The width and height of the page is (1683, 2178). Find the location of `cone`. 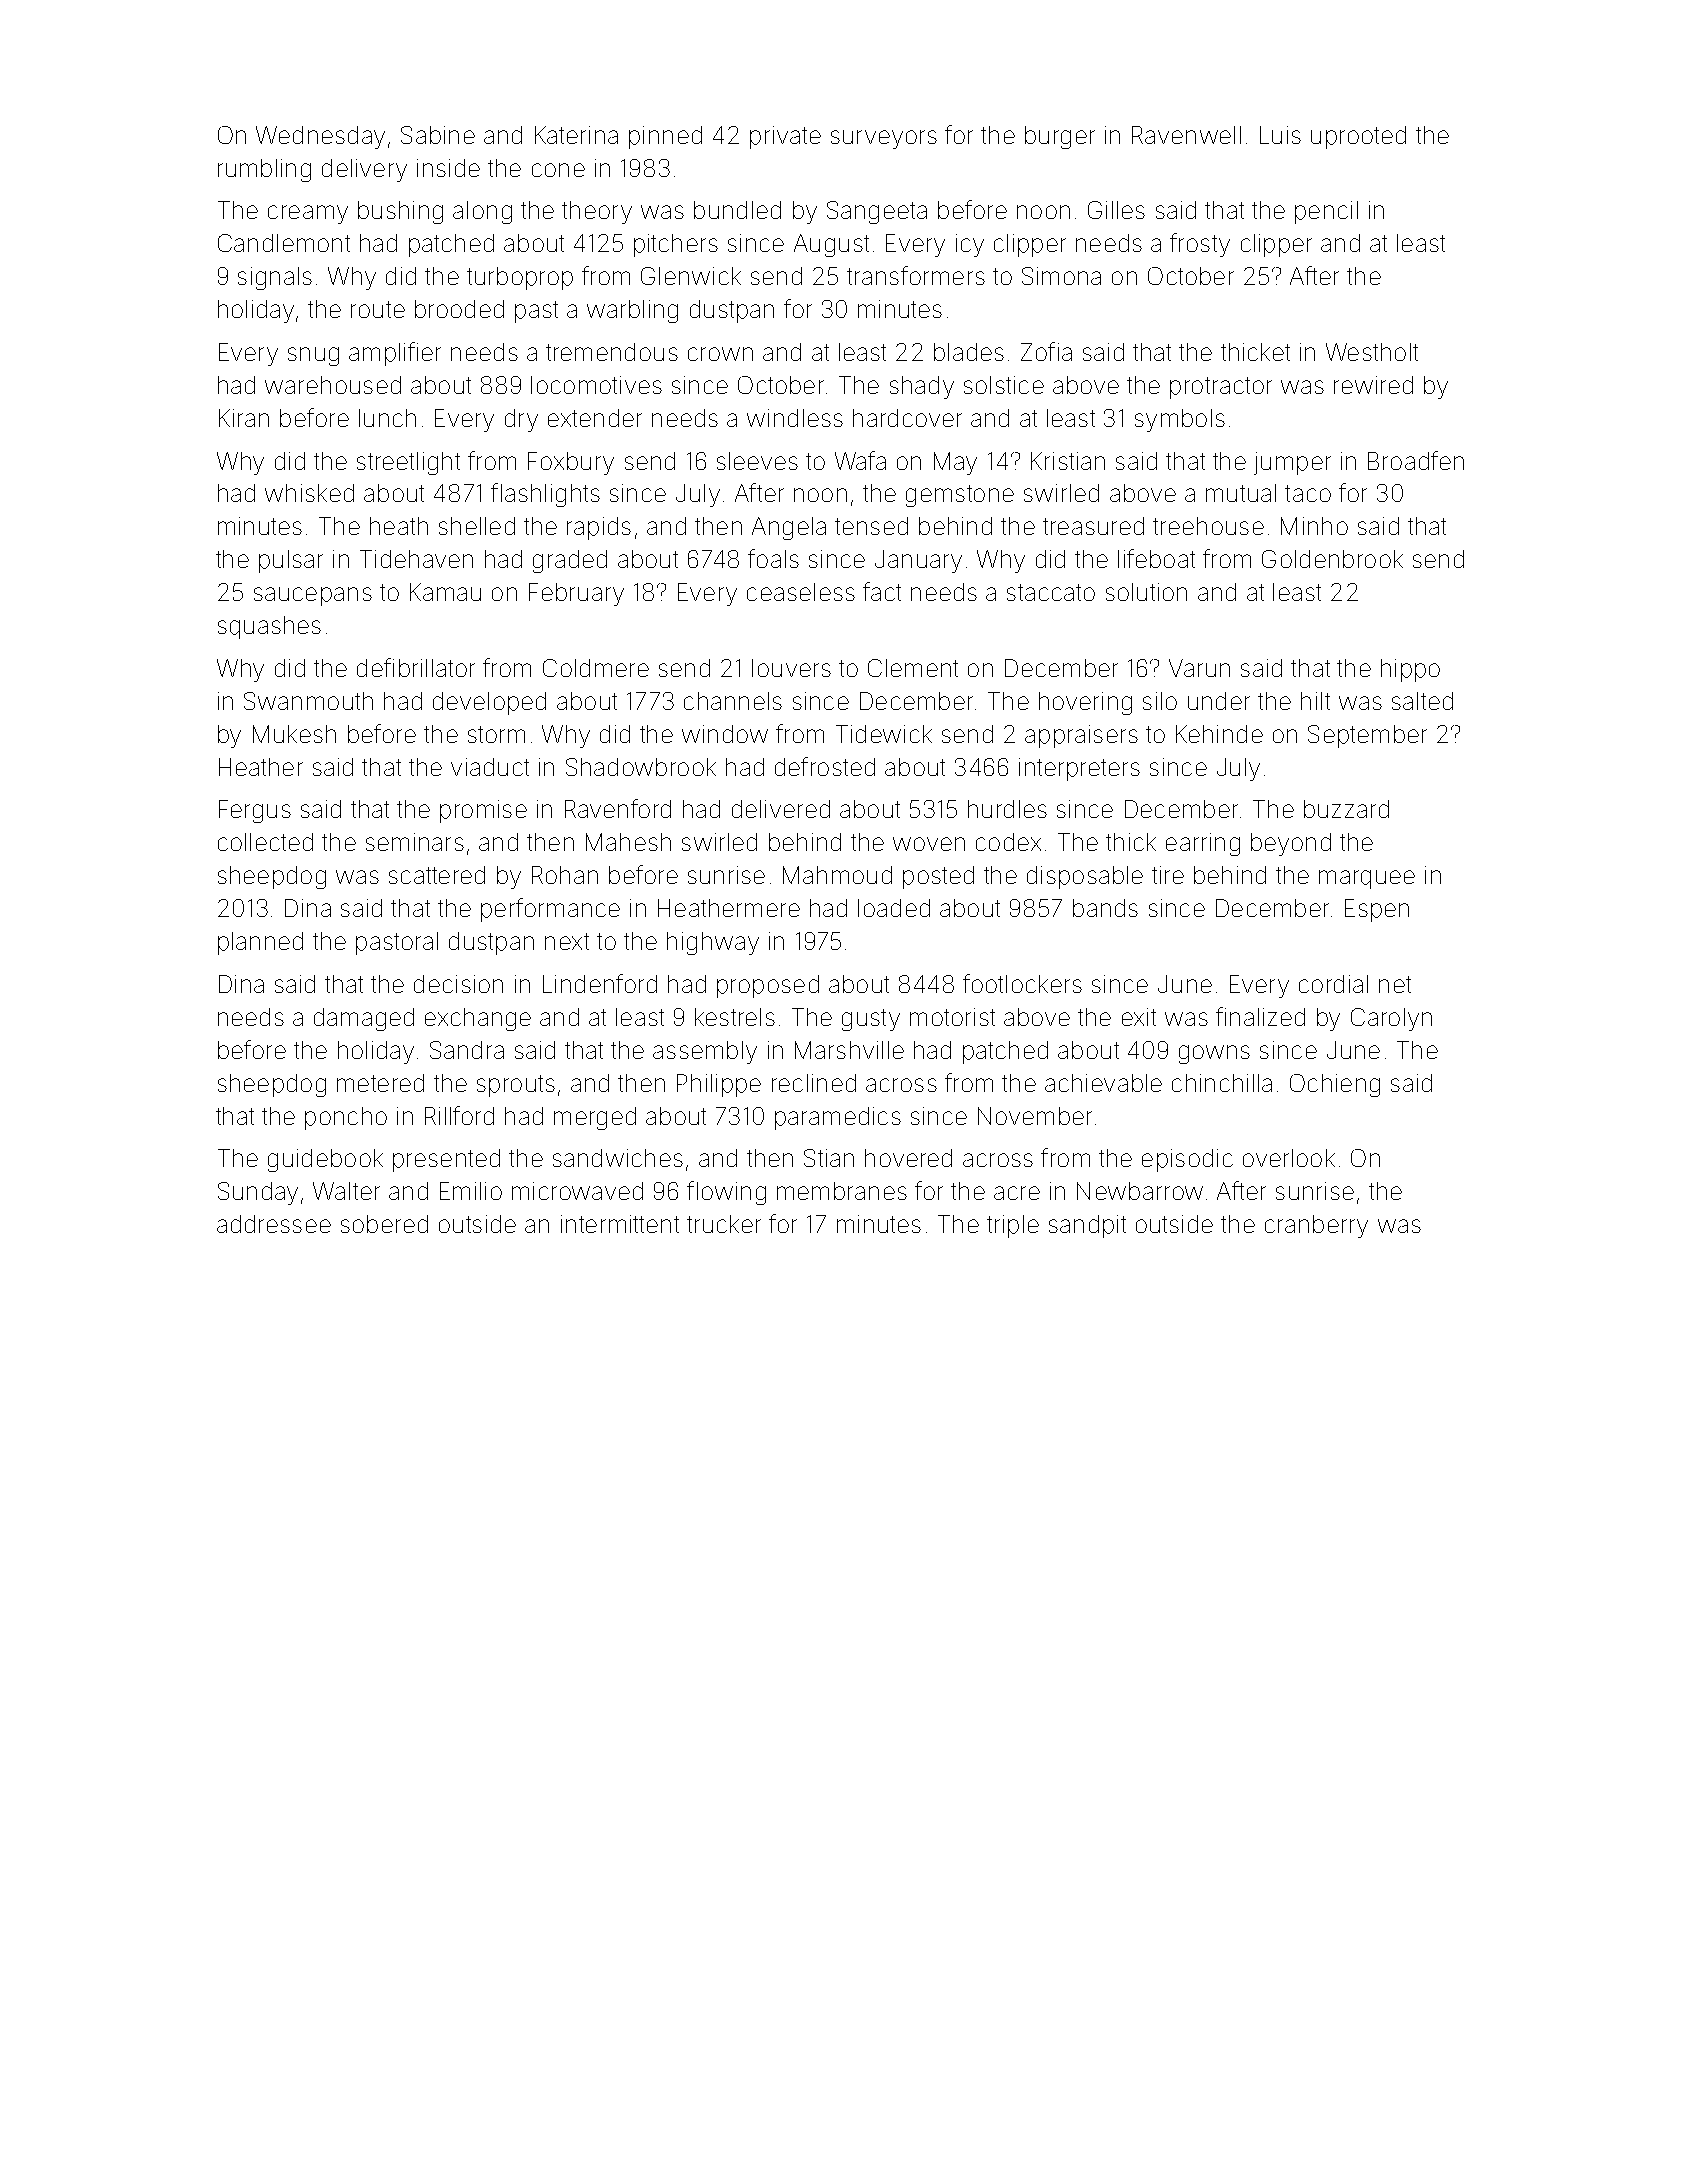

cone is located at coordinates (558, 170).
